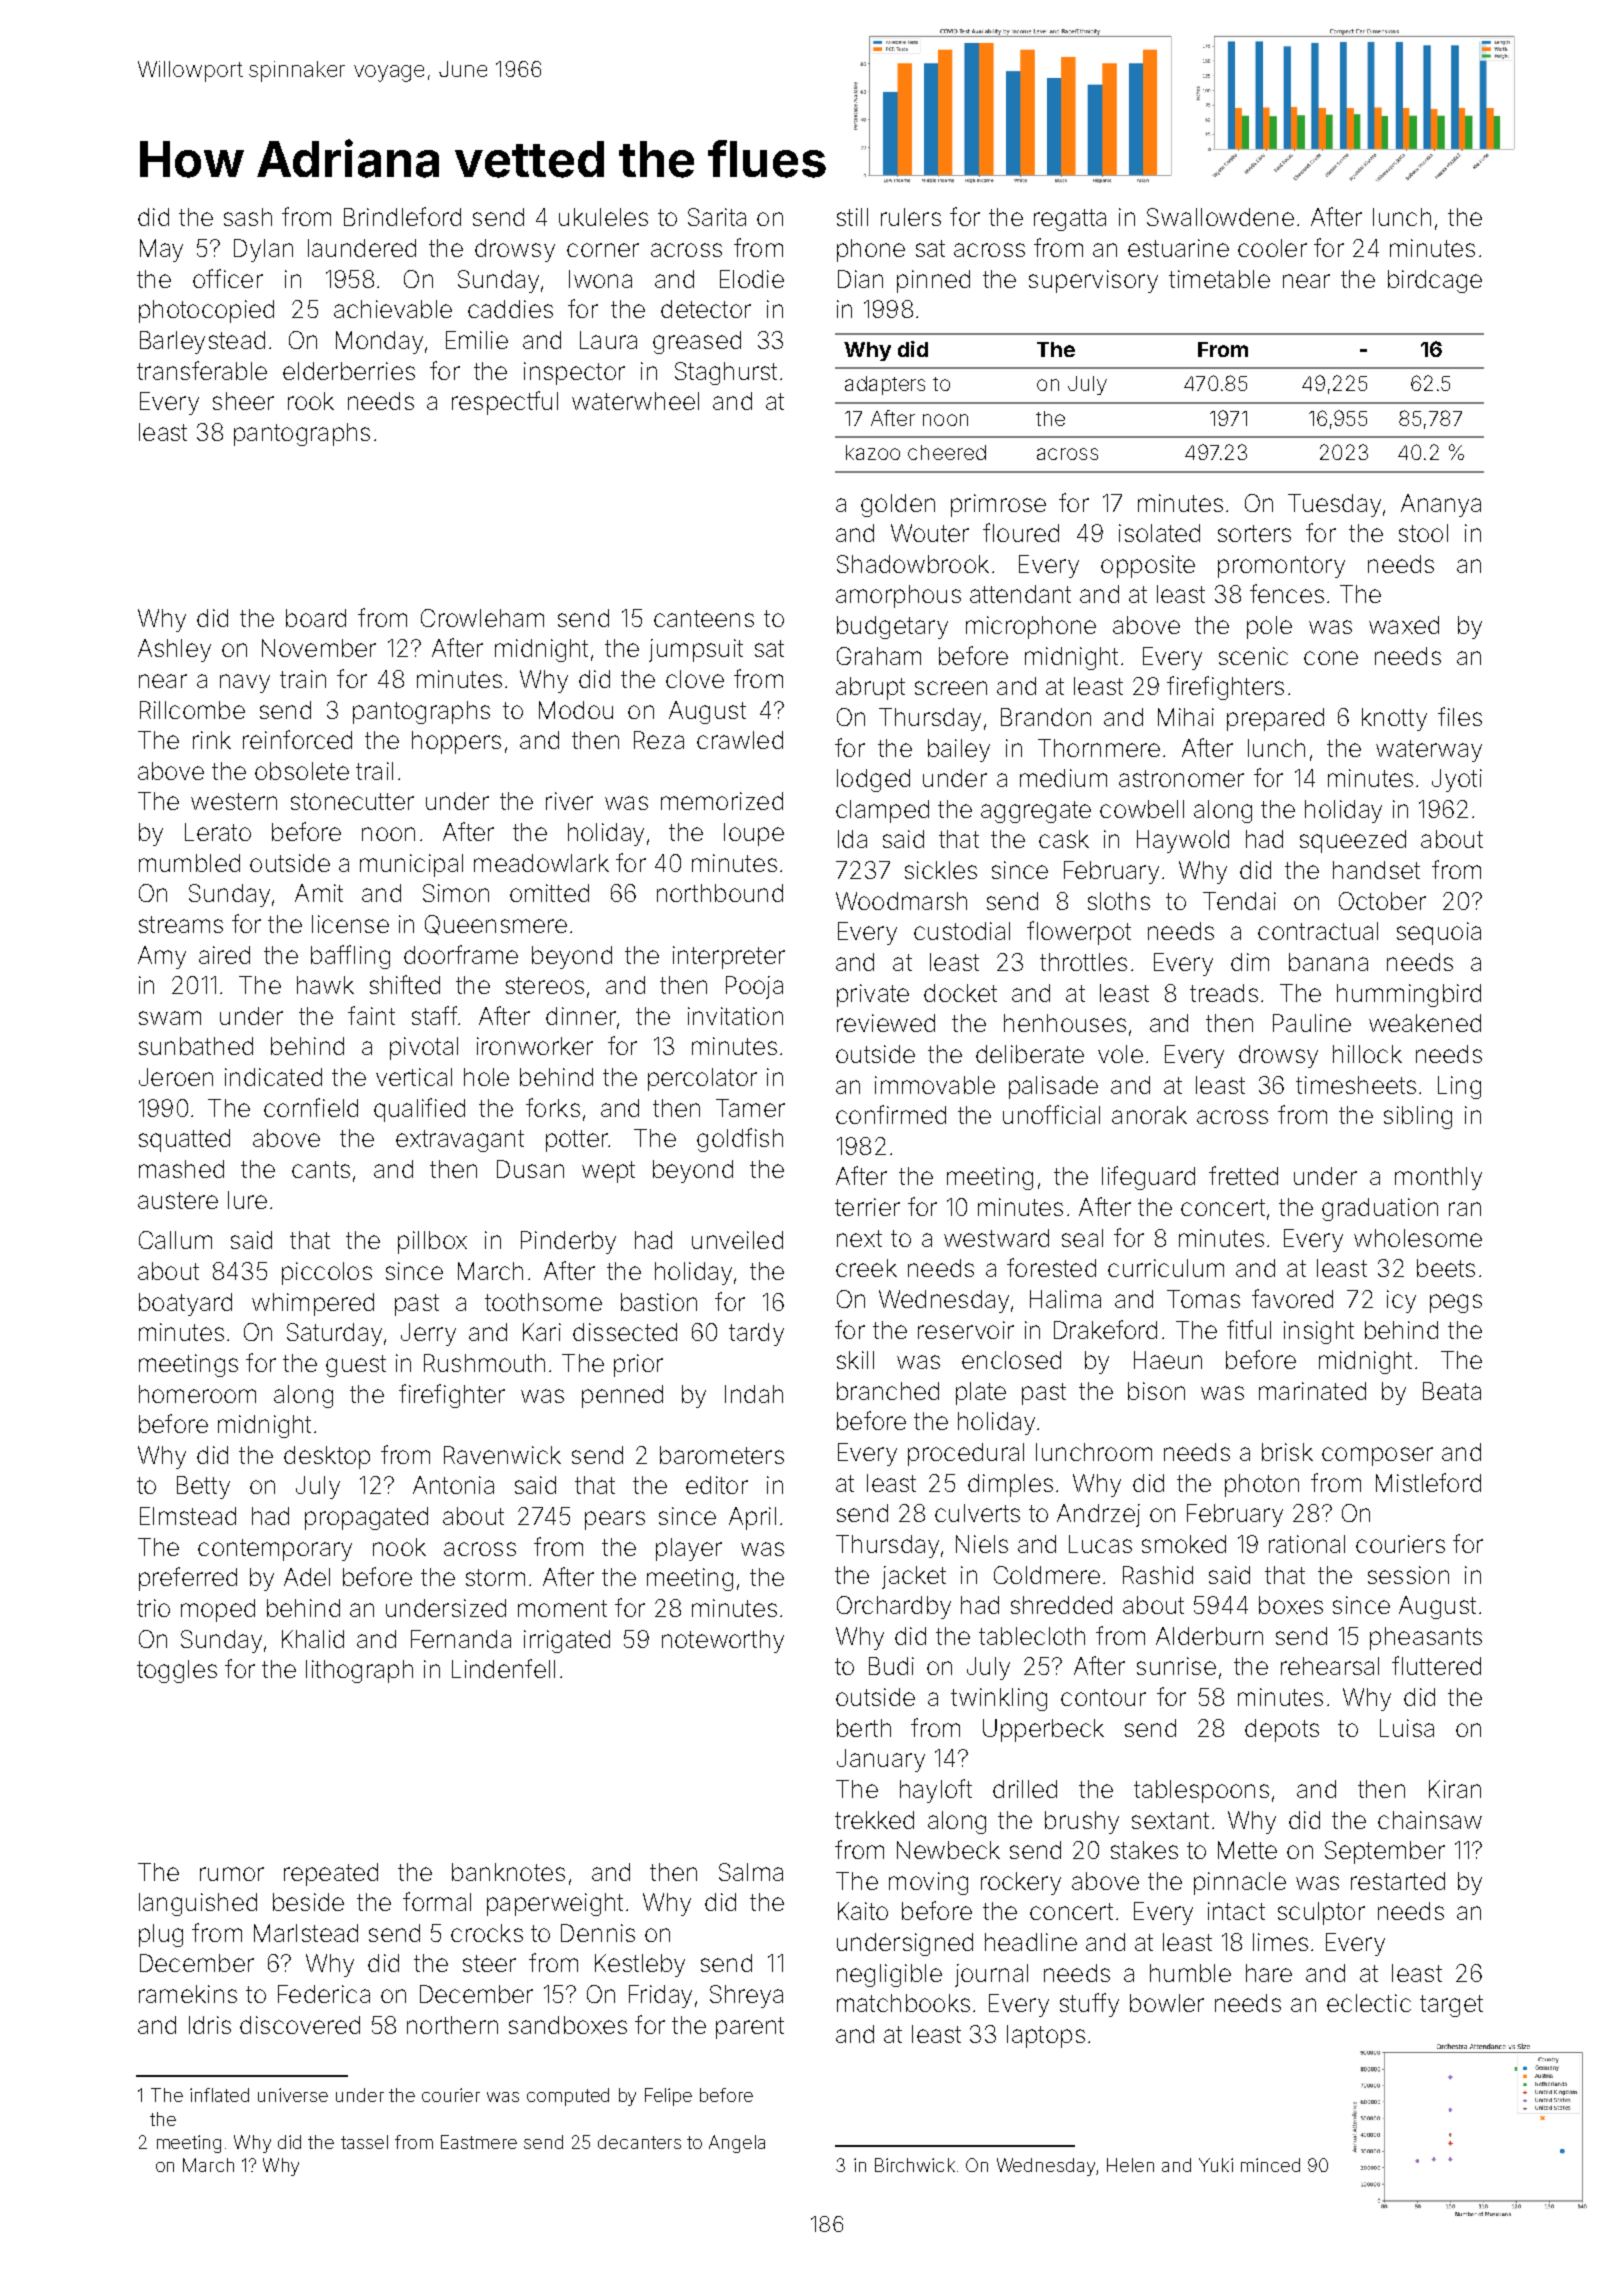  What do you see at coordinates (1216, 2165) in the page?
I see `Yuki` at bounding box center [1216, 2165].
